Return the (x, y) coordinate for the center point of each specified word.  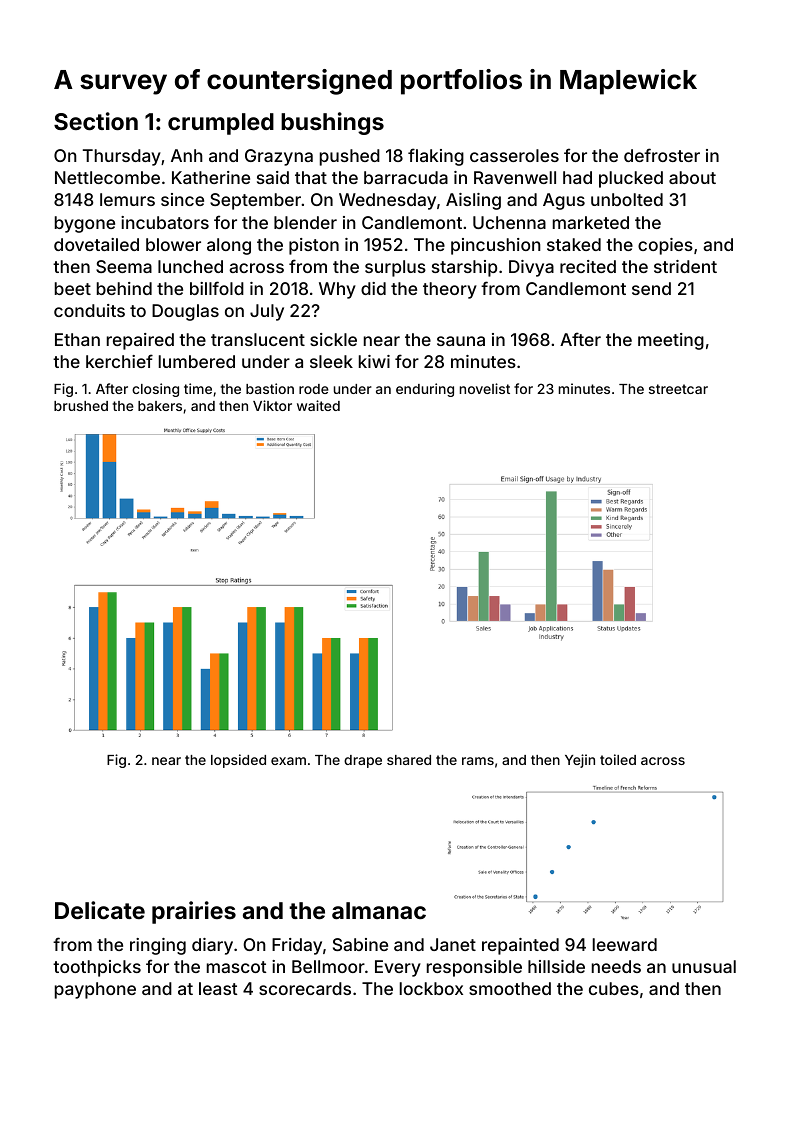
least (218, 988)
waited (318, 405)
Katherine (211, 177)
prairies (194, 912)
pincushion (496, 246)
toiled (618, 759)
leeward (625, 944)
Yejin (580, 761)
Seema (124, 266)
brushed (81, 406)
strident (685, 266)
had (577, 177)
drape (363, 761)
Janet (453, 944)
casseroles (514, 155)
